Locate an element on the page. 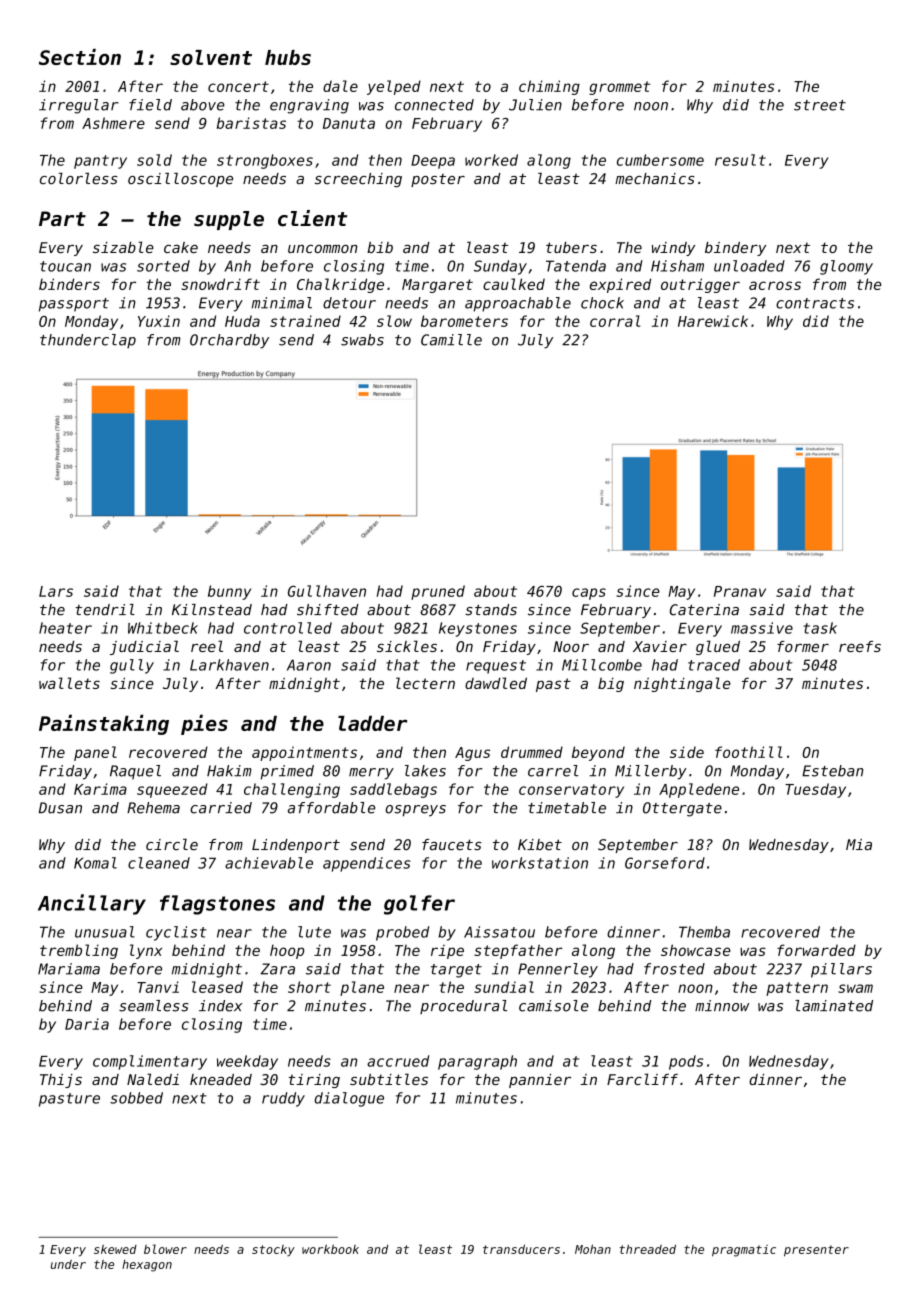 This page has height=1308, width=924. sickles is located at coordinates (407, 646).
